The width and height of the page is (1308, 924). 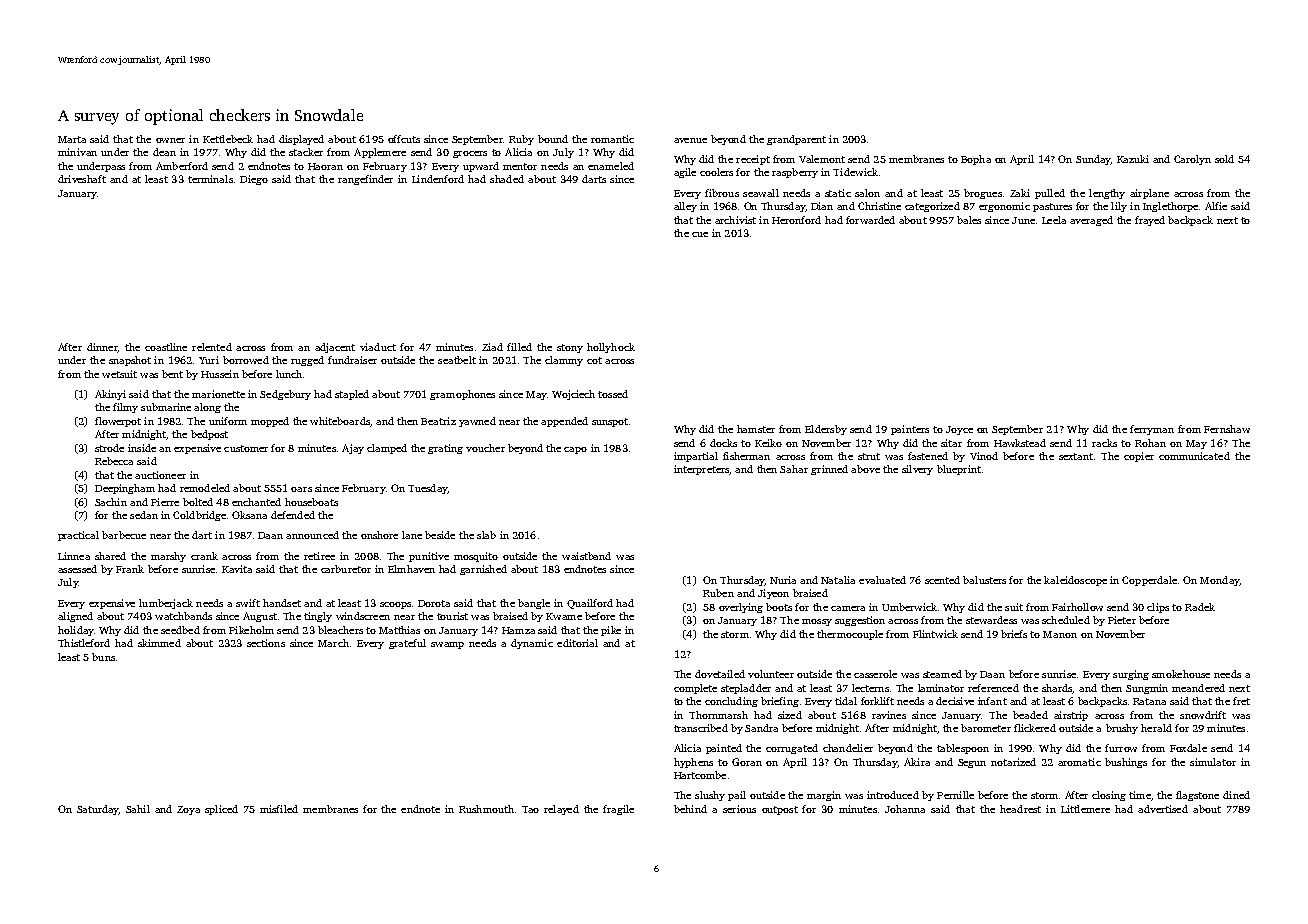 What do you see at coordinates (188, 810) in the page?
I see `Zoya` at bounding box center [188, 810].
